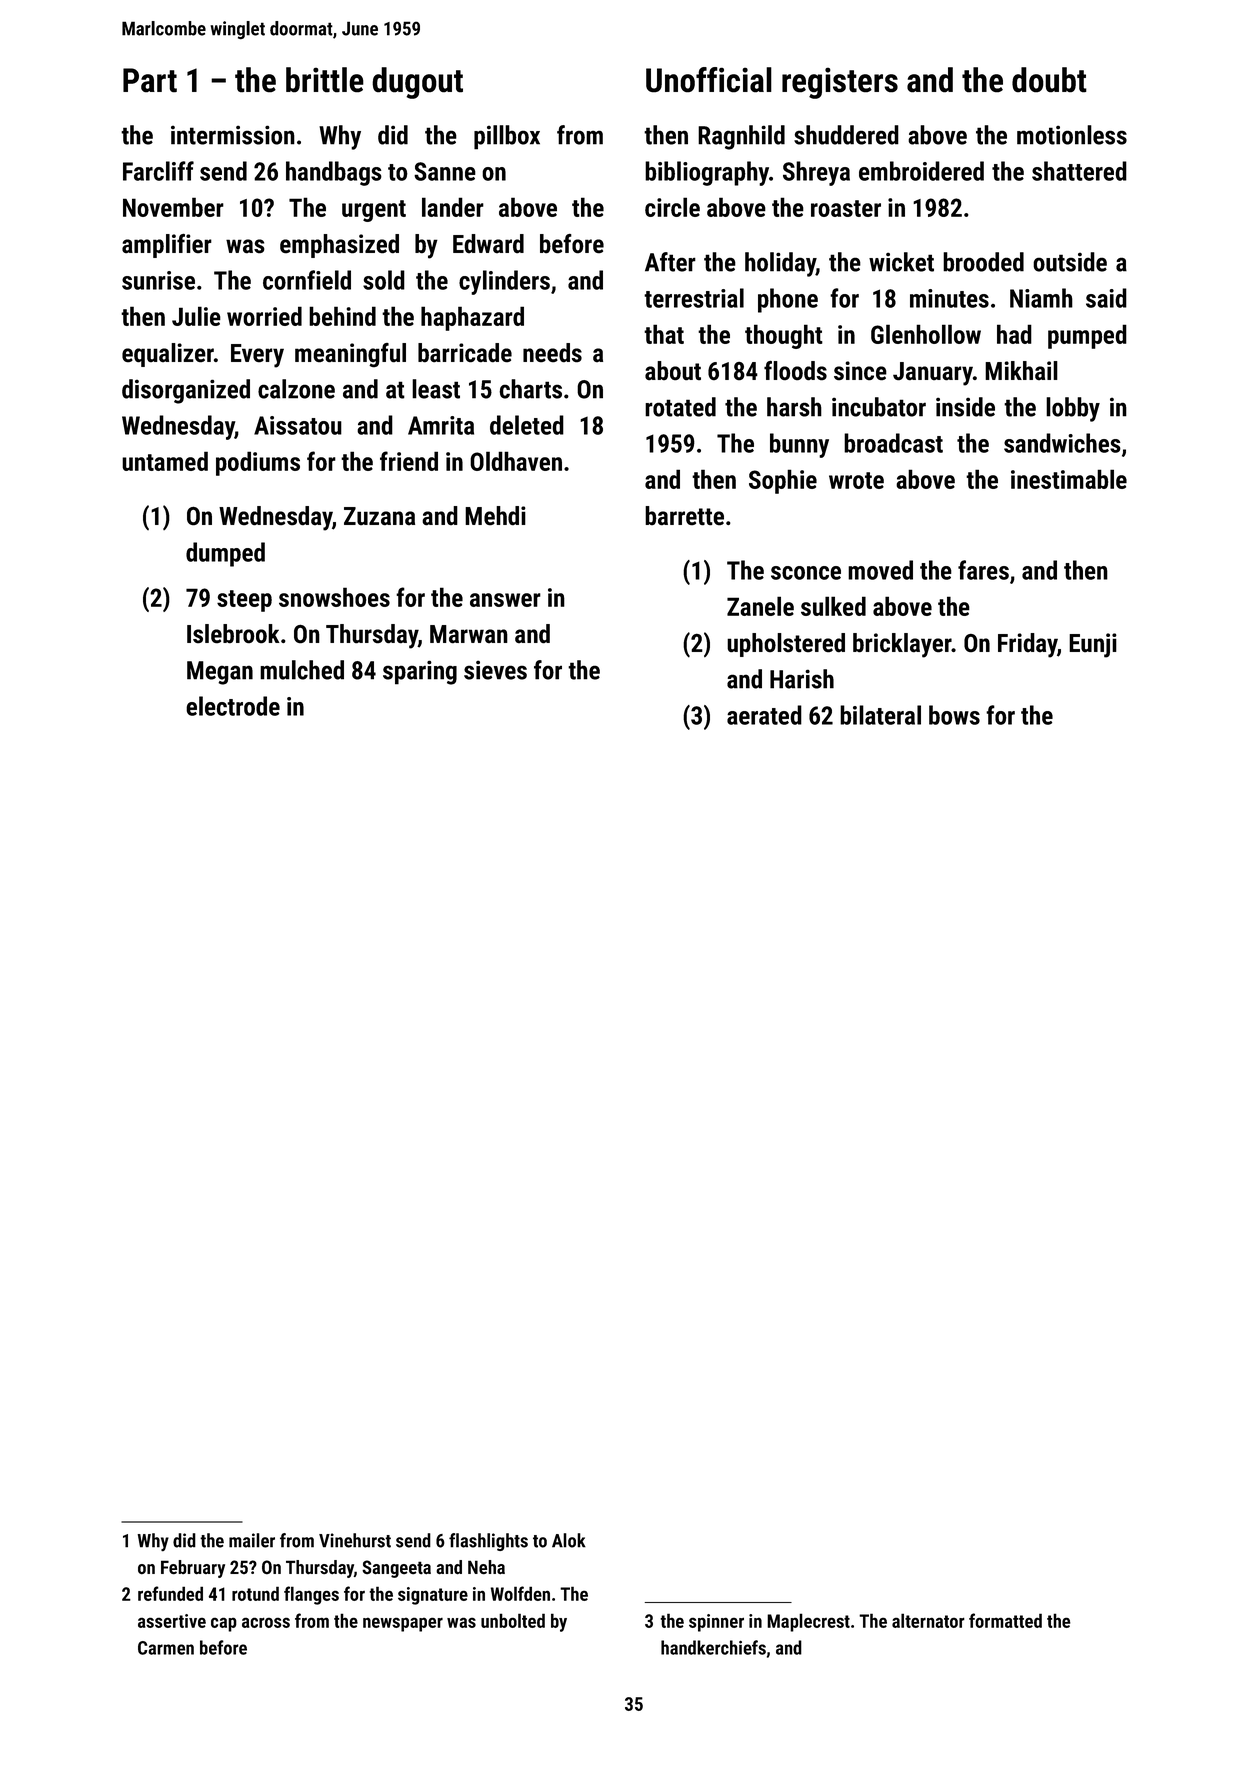 This page has height=1767, width=1249. Describe the element at coordinates (921, 171) in the page. I see `embroidered` at that location.
